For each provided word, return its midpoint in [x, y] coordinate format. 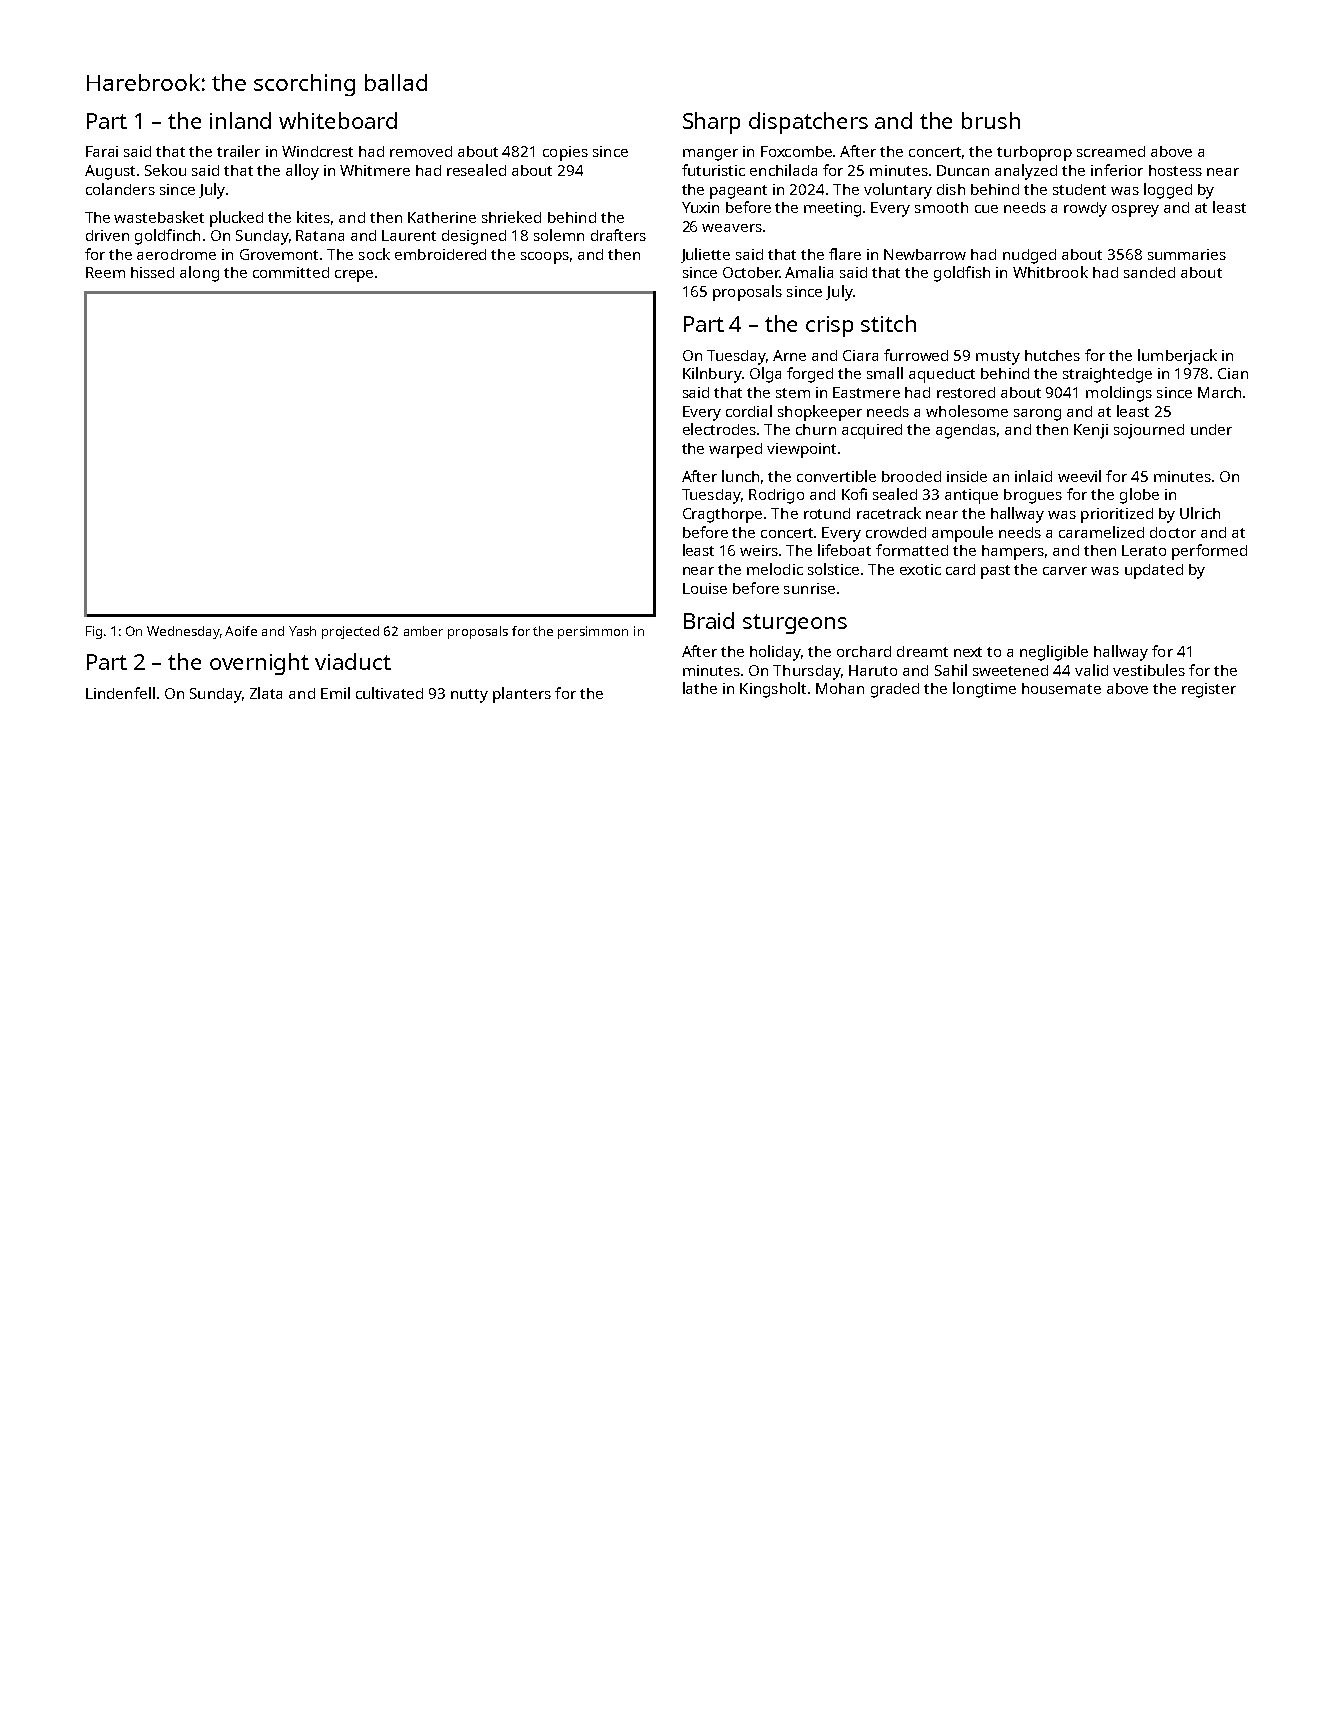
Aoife [241, 631]
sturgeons [795, 624]
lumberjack [1177, 357]
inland [240, 120]
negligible [1054, 653]
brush [991, 120]
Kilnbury [712, 375]
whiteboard [338, 120]
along [199, 274]
